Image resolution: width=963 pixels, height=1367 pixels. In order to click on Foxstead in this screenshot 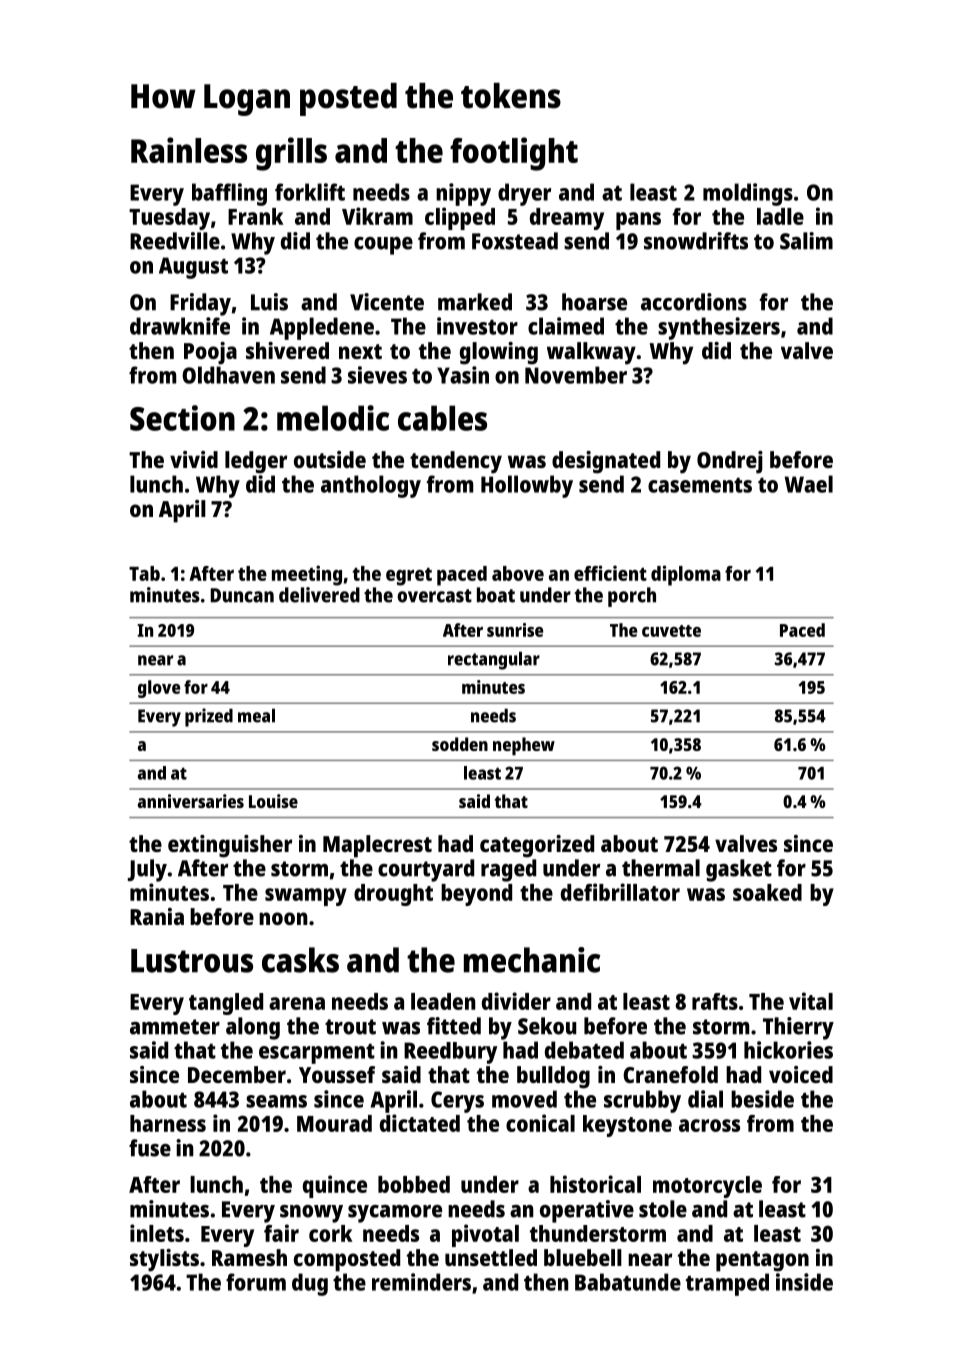, I will do `click(515, 241)`.
